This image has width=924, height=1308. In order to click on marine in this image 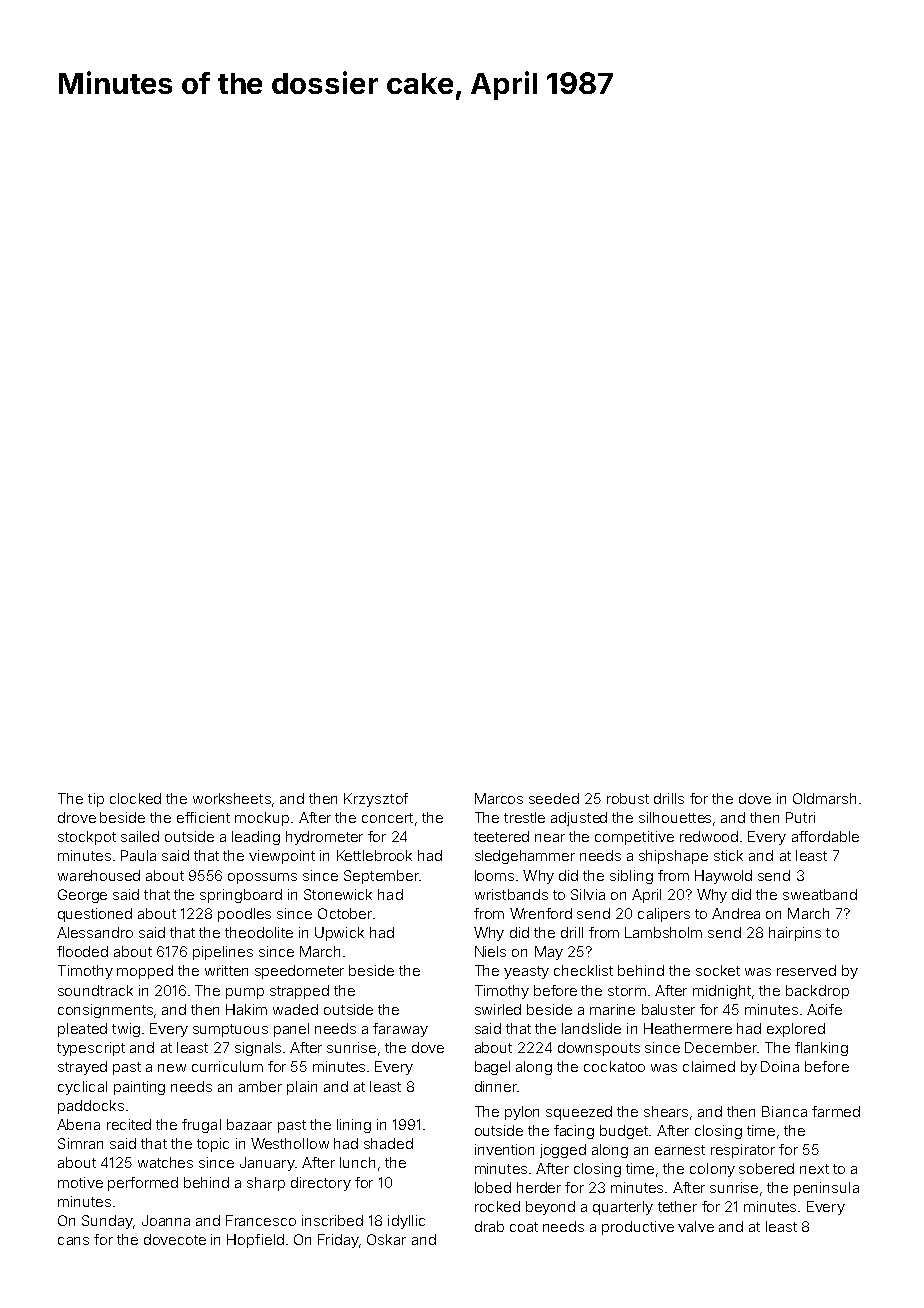, I will do `click(612, 1009)`.
